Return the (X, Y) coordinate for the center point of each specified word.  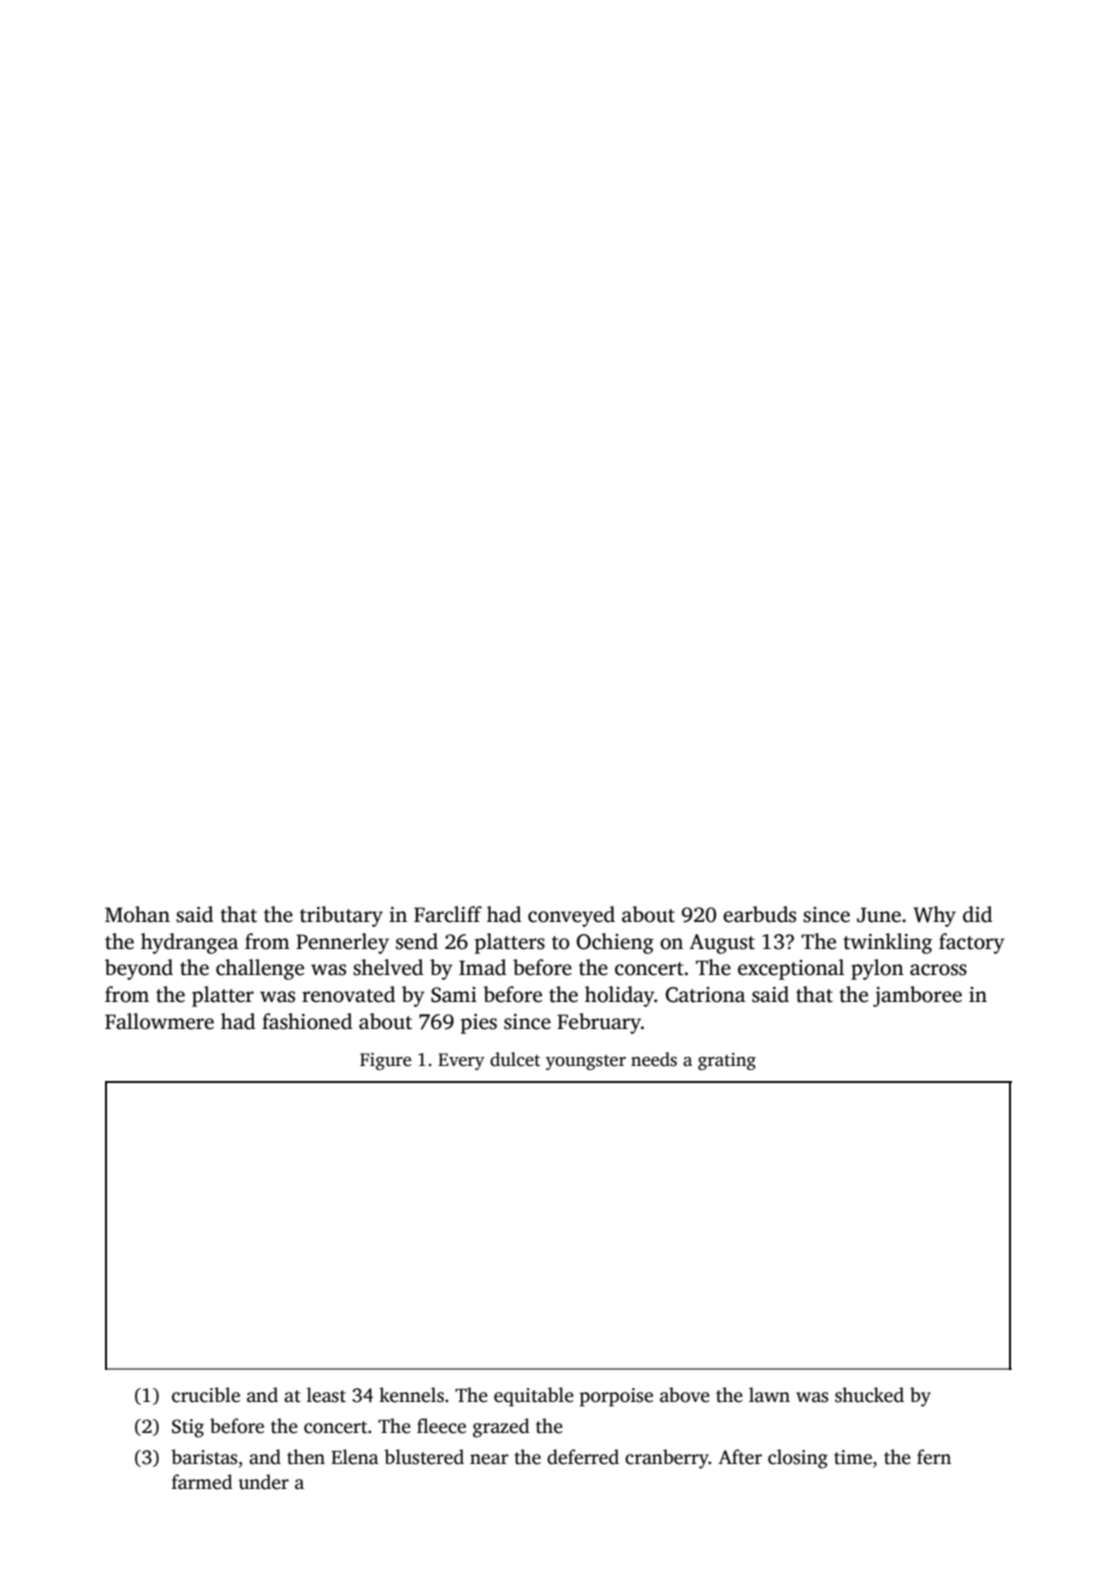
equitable (534, 1397)
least (326, 1395)
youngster (586, 1062)
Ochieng (615, 943)
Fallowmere (159, 1021)
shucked (869, 1395)
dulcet (515, 1059)
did (977, 914)
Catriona (705, 995)
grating (727, 1061)
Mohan (137, 914)
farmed (202, 1482)
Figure (385, 1061)
